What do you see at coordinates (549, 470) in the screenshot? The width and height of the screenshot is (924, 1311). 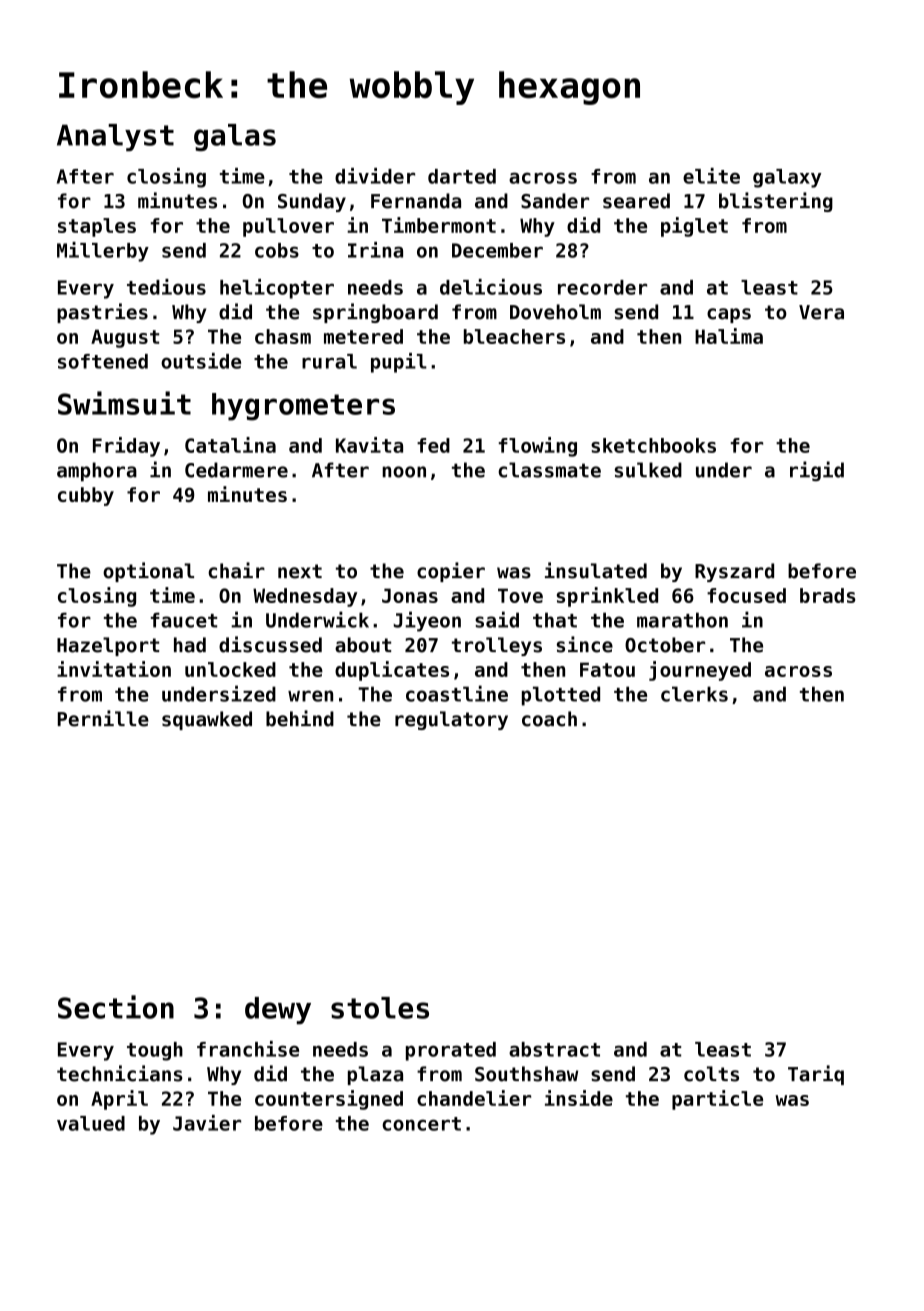 I see `classmate` at bounding box center [549, 470].
